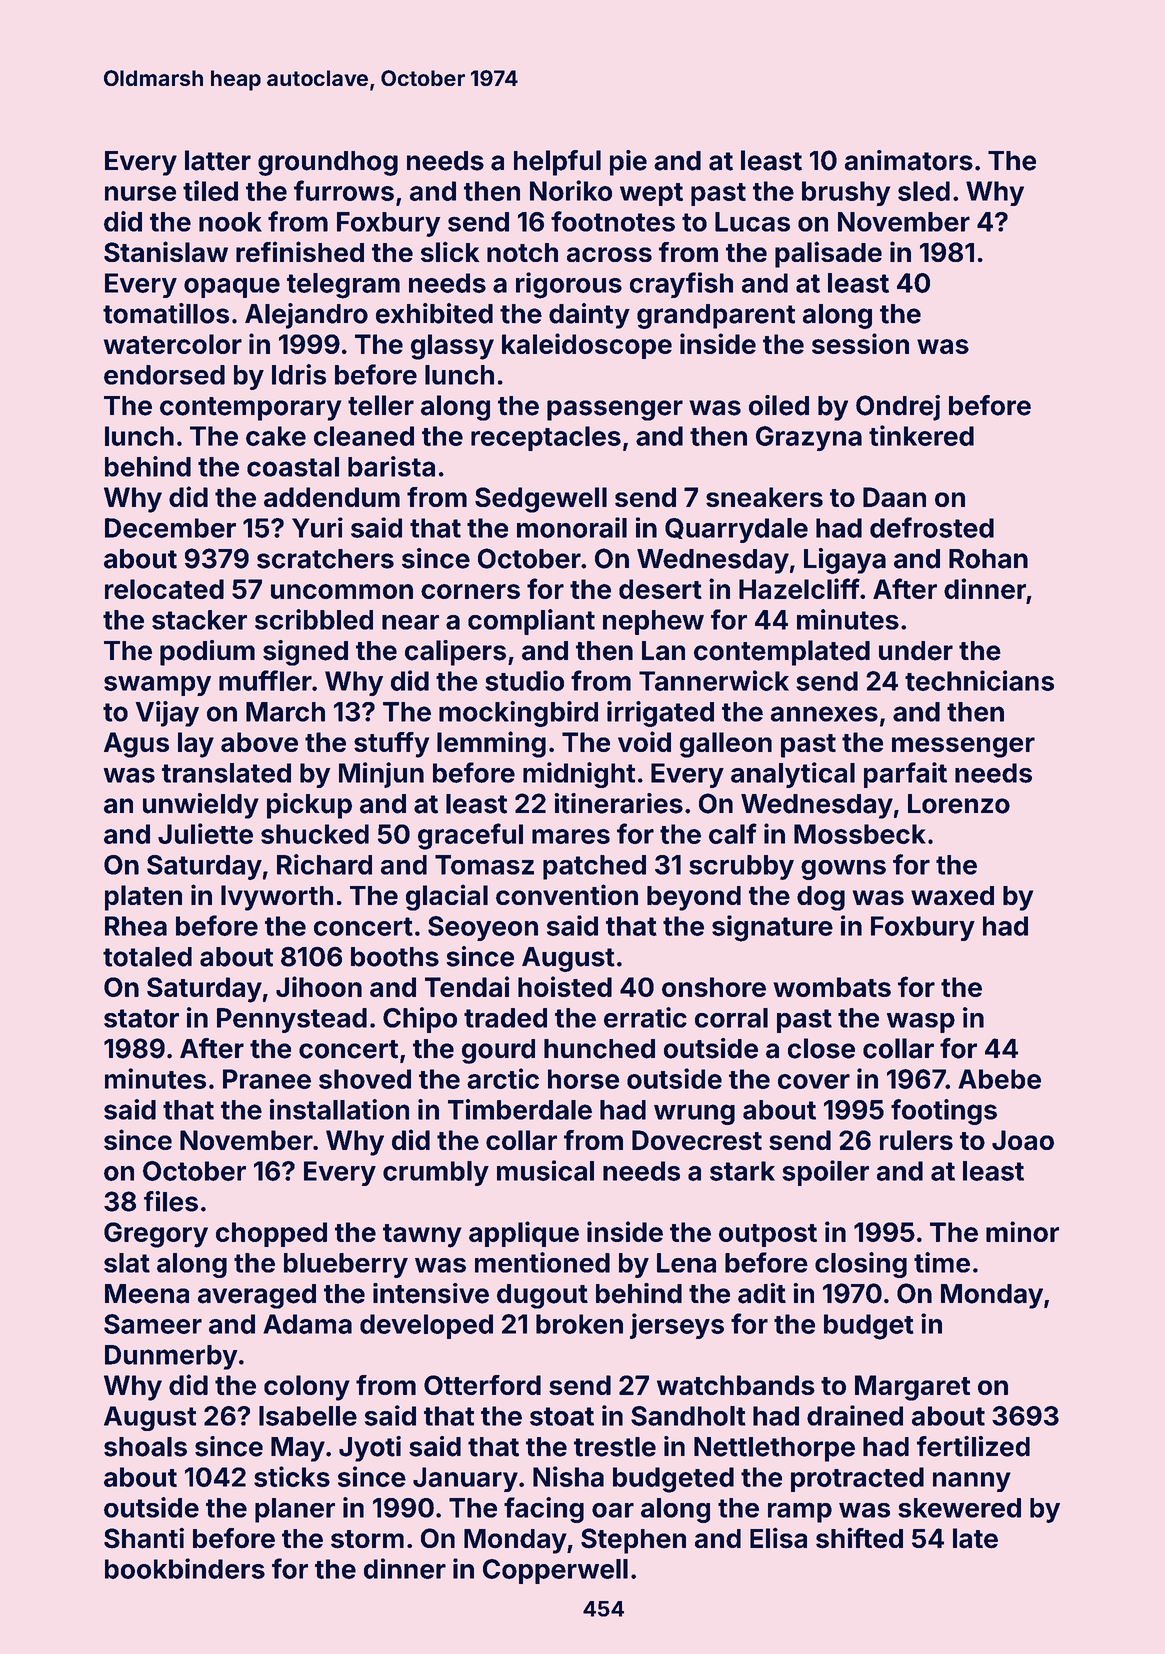  Describe the element at coordinates (697, 1140) in the document. I see `Dovecrest` at that location.
